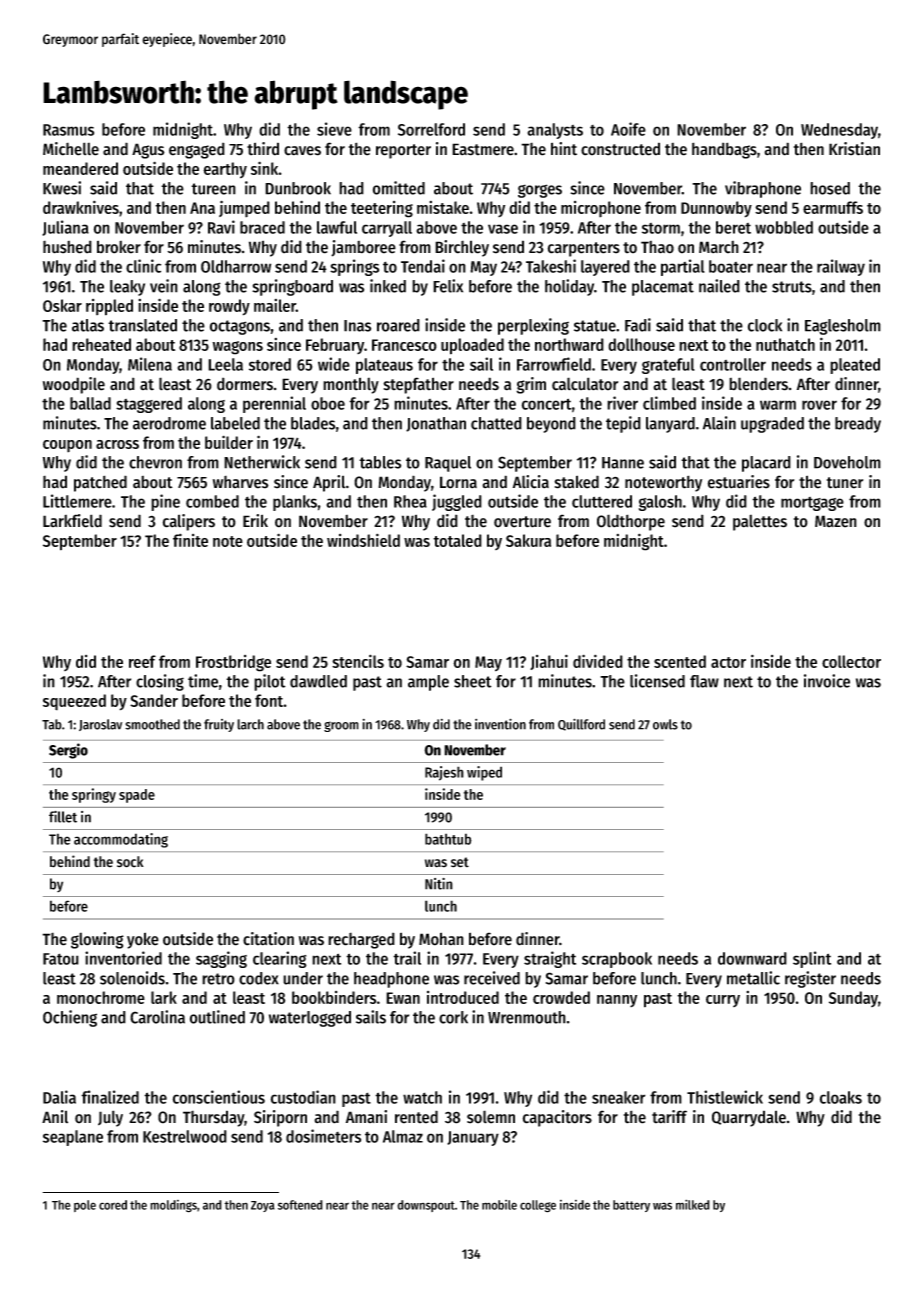  Describe the element at coordinates (143, 940) in the page. I see `yoke` at that location.
